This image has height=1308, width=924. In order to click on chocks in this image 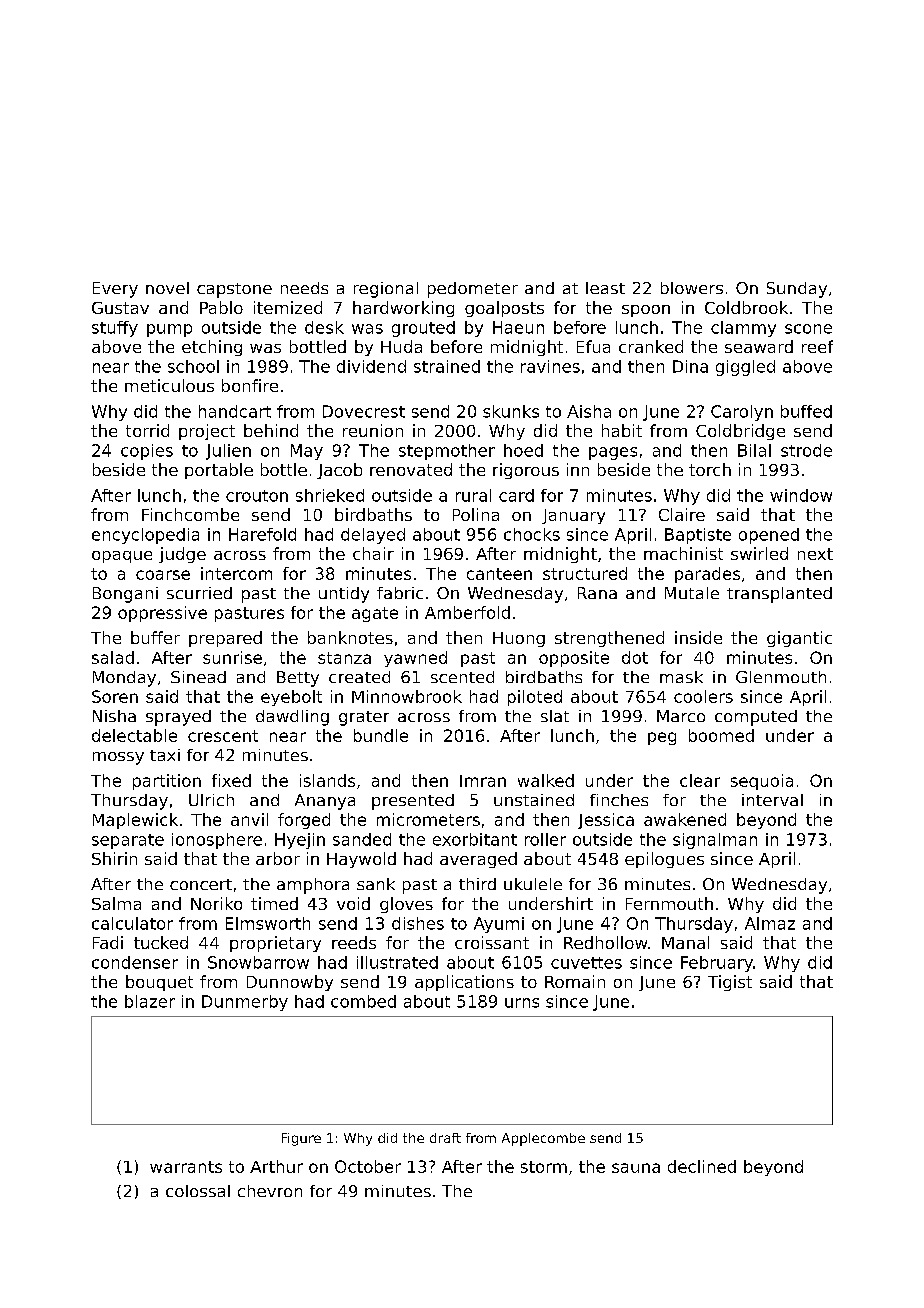, I will do `click(532, 534)`.
